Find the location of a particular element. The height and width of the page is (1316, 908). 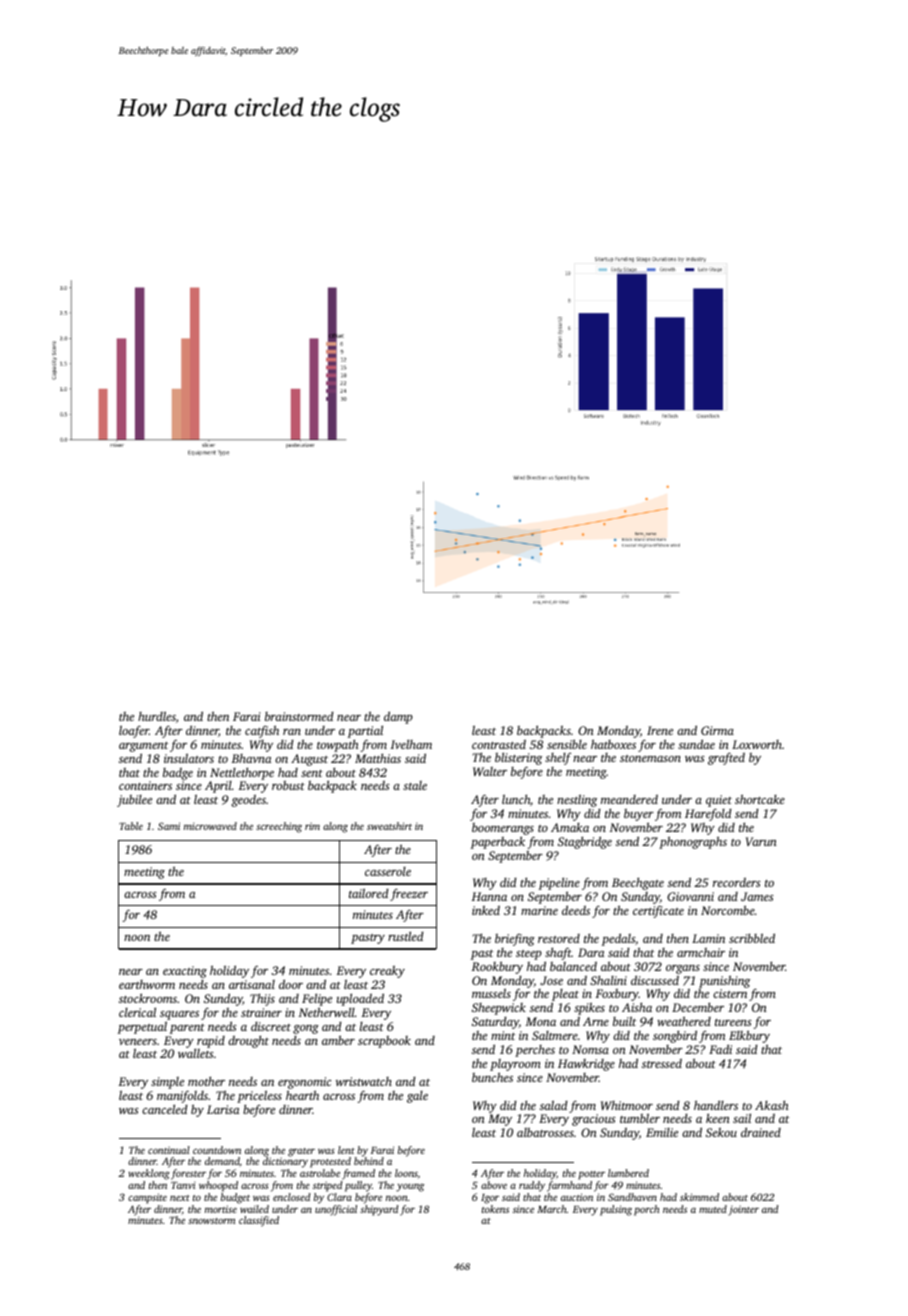

Irene is located at coordinates (660, 730).
